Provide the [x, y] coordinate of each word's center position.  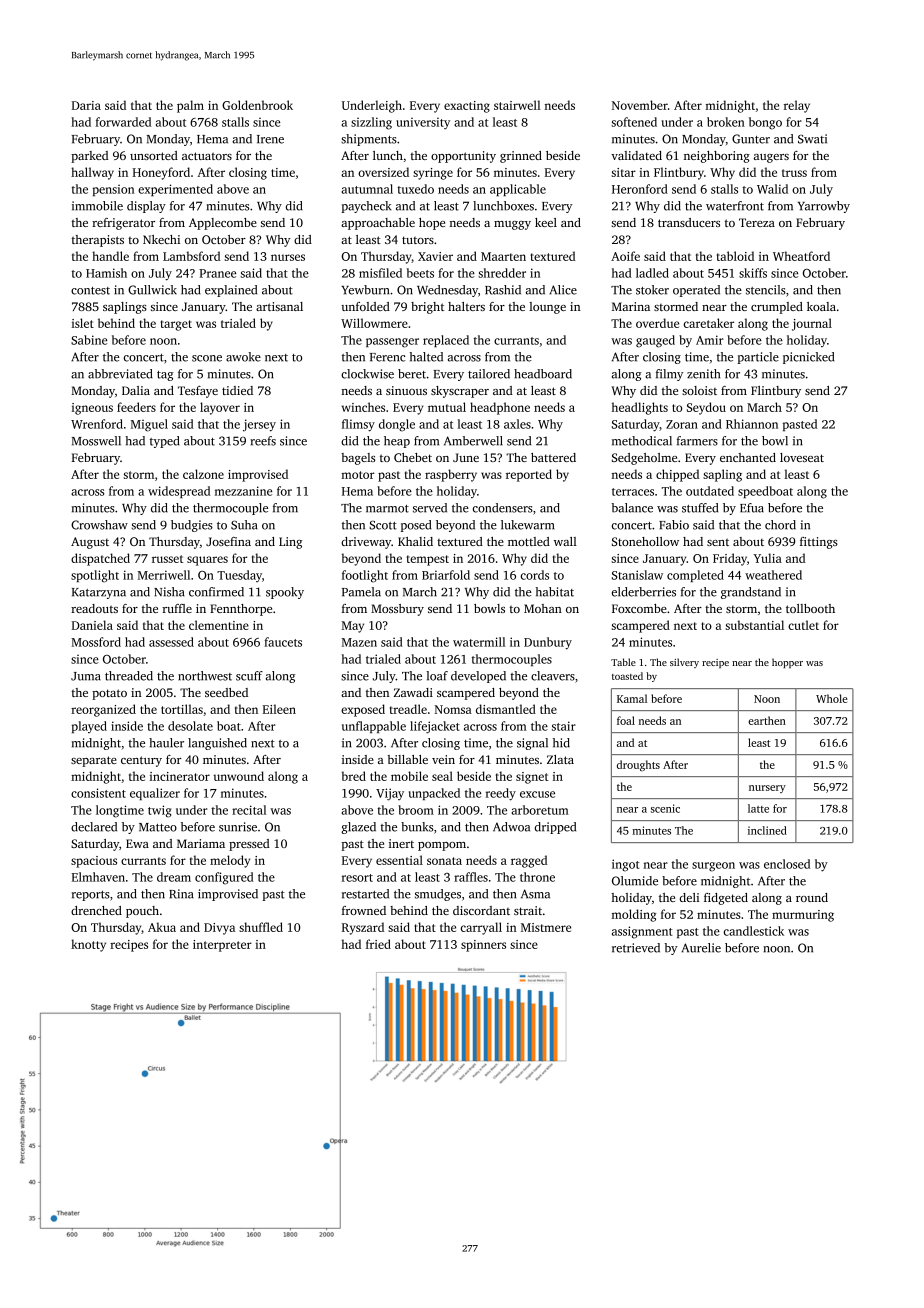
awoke [243, 357]
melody [230, 861]
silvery [684, 663]
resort [357, 878]
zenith [703, 374]
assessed [171, 642]
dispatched [100, 559]
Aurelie [701, 948]
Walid [772, 189]
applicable [518, 190]
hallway [92, 173]
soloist [699, 390]
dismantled [506, 709]
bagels [358, 459]
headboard [543, 374]
